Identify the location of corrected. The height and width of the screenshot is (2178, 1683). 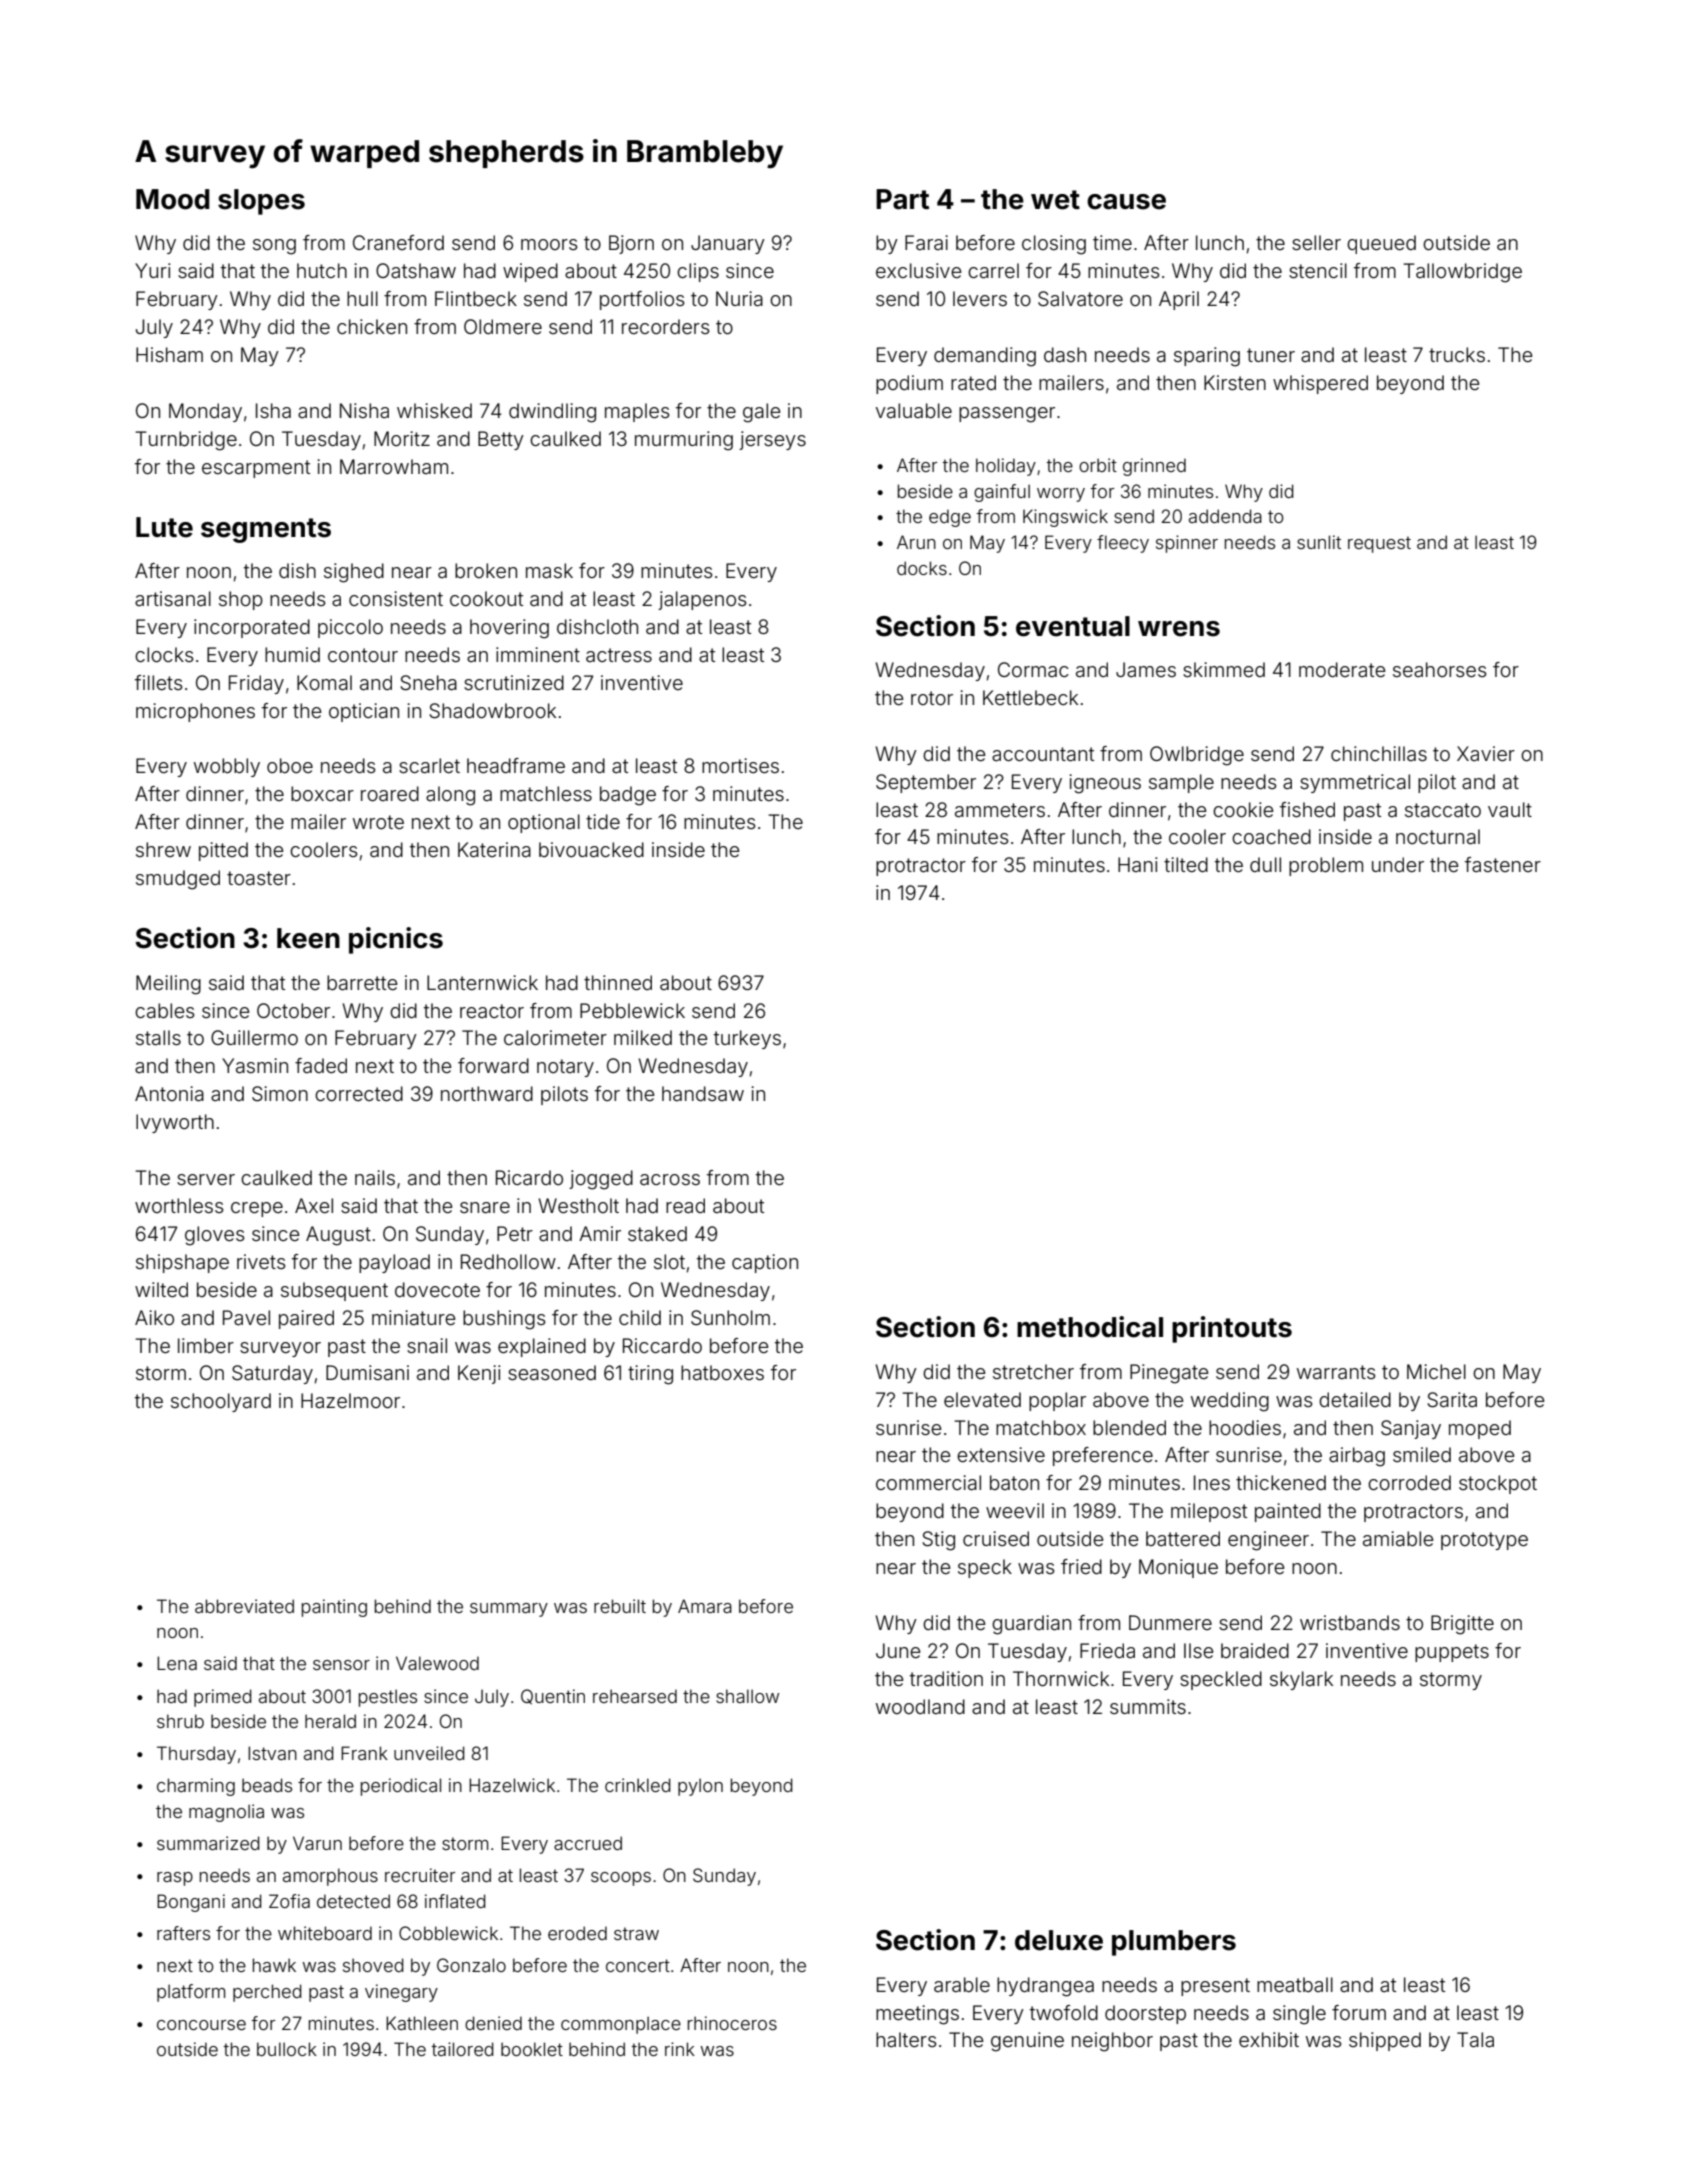
(359, 1093).
